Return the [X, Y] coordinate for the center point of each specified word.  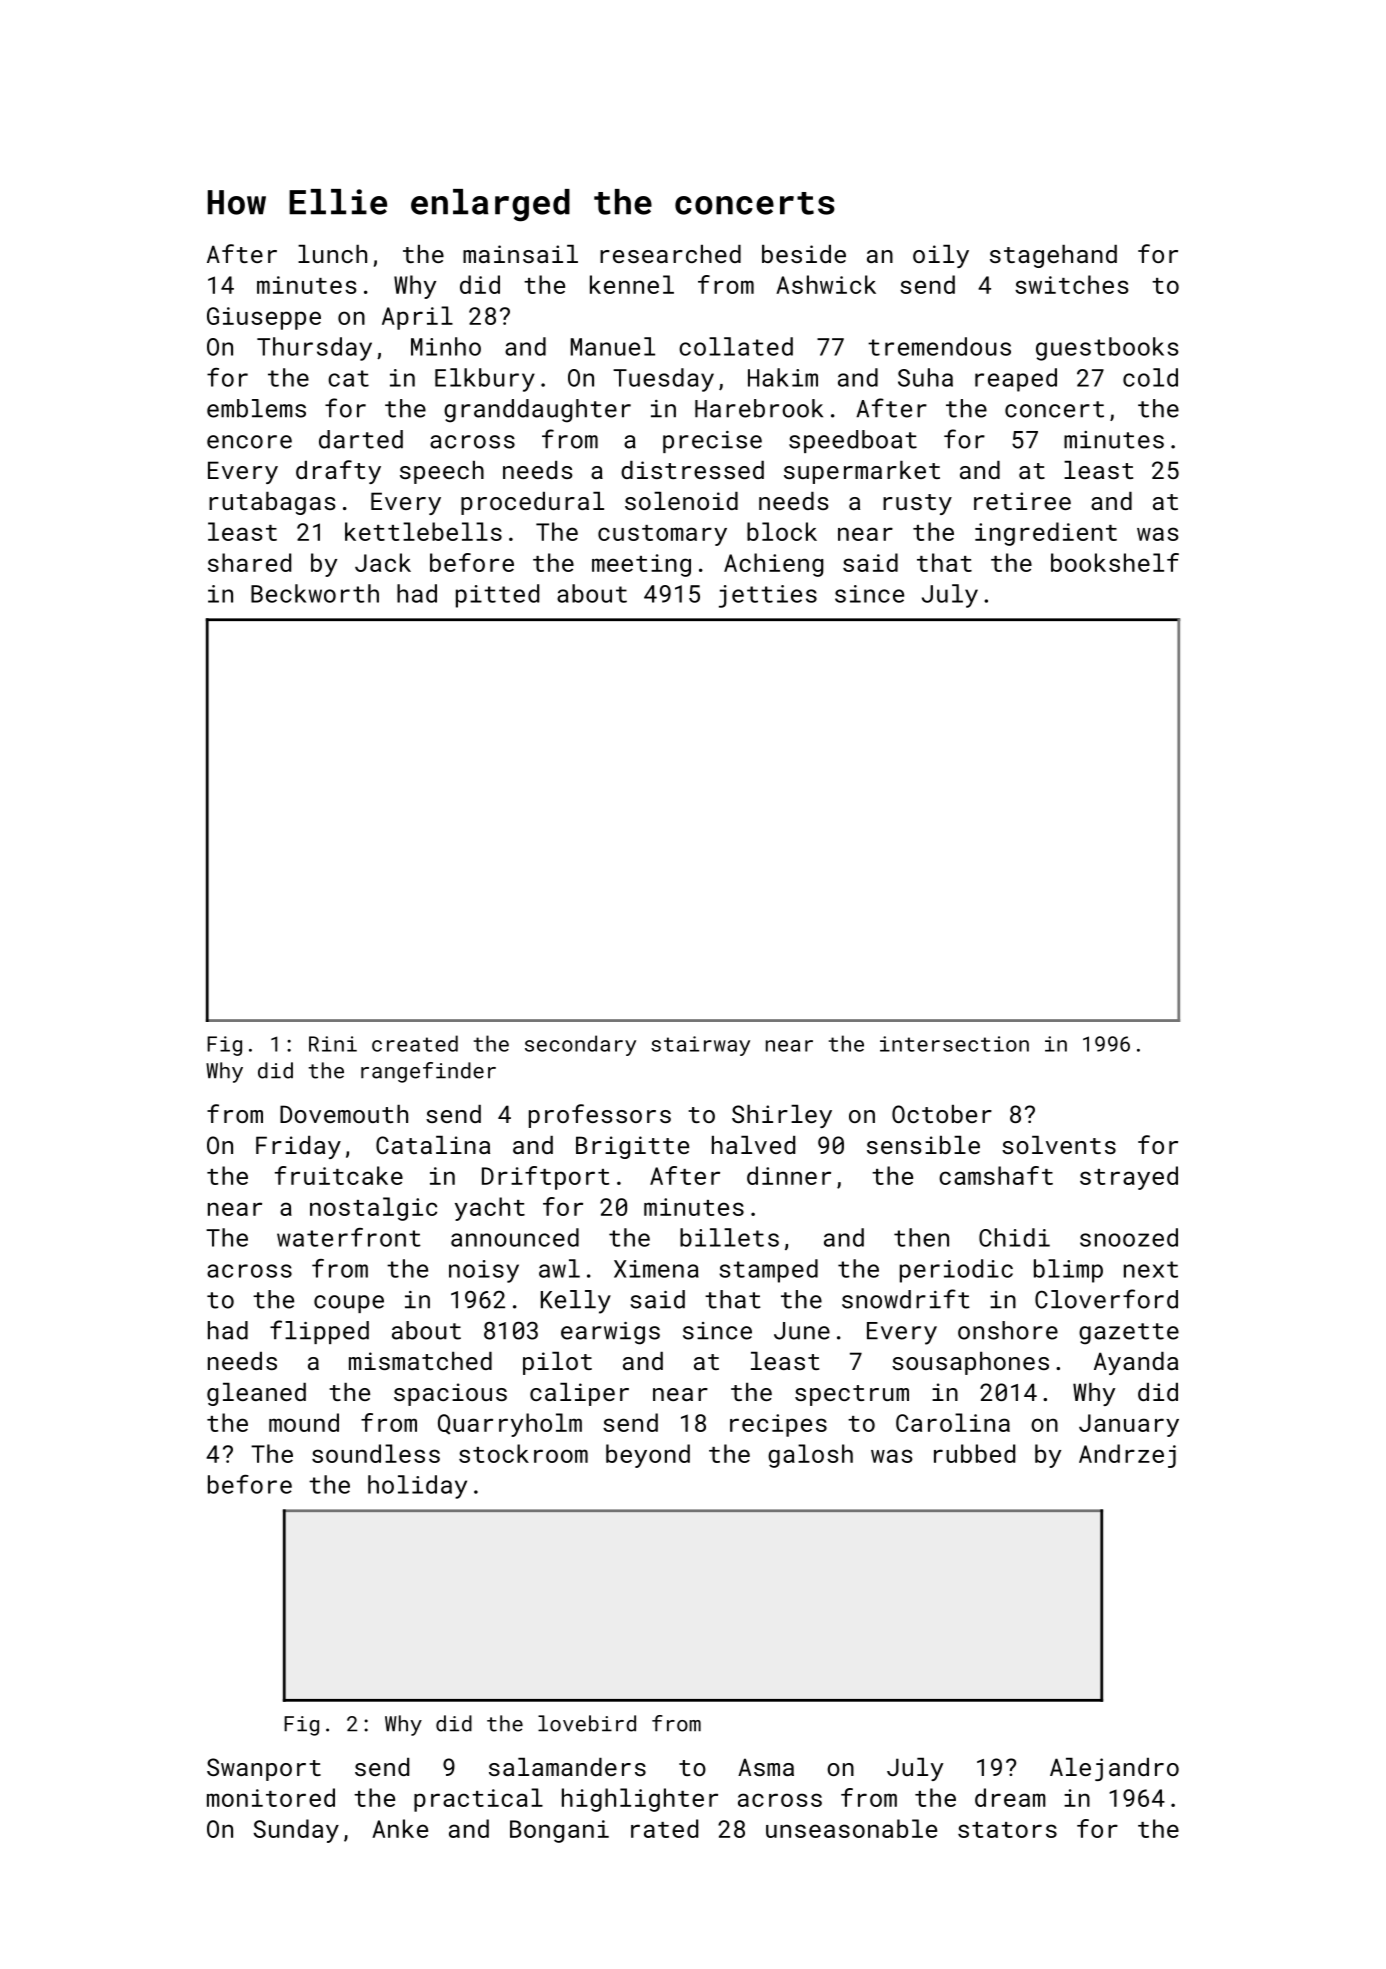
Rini [333, 1044]
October [942, 1114]
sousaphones [970, 1363]
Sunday [296, 1831]
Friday [298, 1147]
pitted [497, 596]
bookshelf [1115, 562]
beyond [648, 1456]
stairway [700, 1046]
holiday [417, 1487]
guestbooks [1107, 349]
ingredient [1046, 534]
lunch [332, 254]
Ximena [656, 1269]
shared [249, 562]
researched [670, 254]
